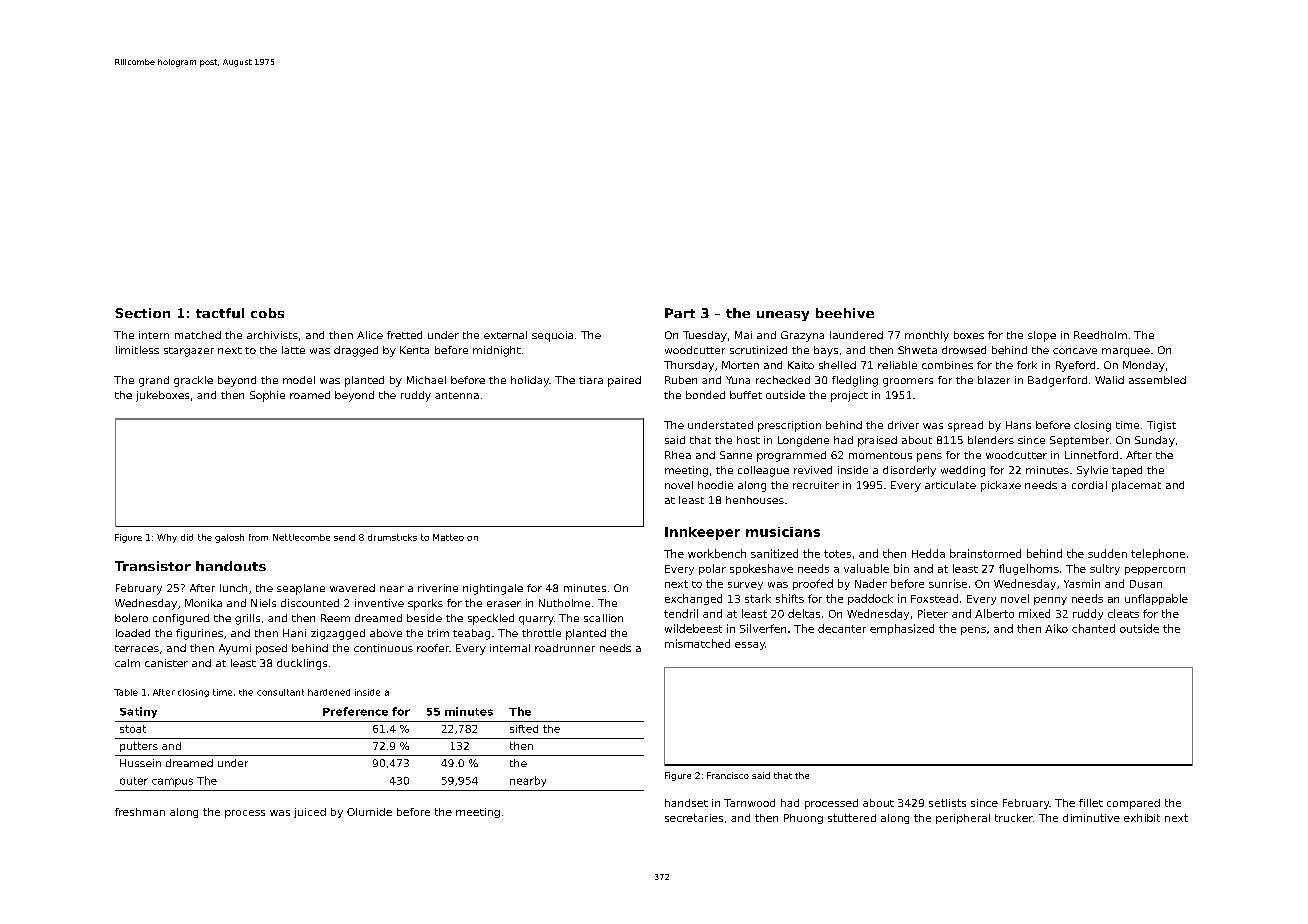 The height and width of the screenshot is (924, 1308). I want to click on host, so click(748, 440).
